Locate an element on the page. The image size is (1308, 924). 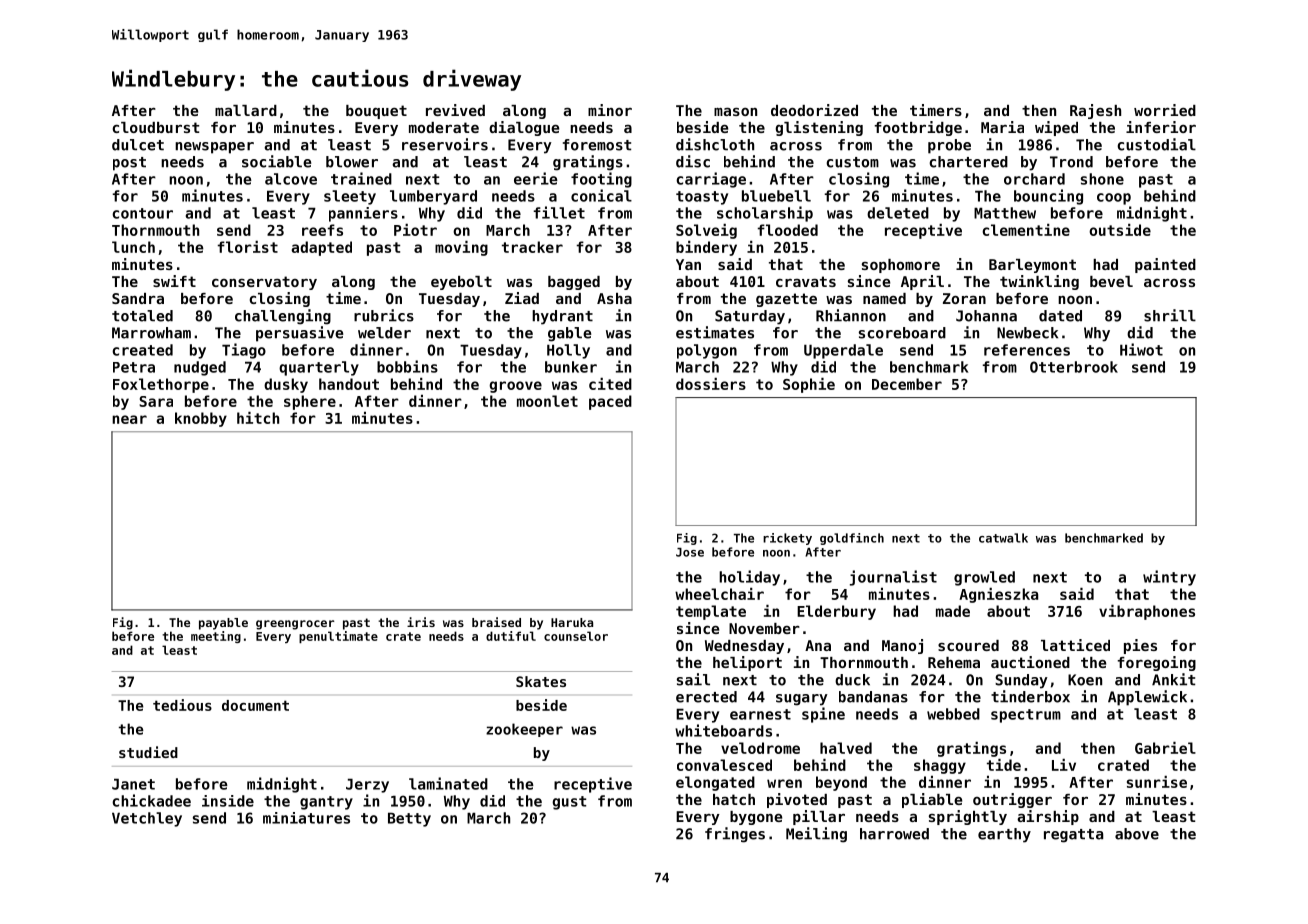
Wednesday is located at coordinates (744, 647).
